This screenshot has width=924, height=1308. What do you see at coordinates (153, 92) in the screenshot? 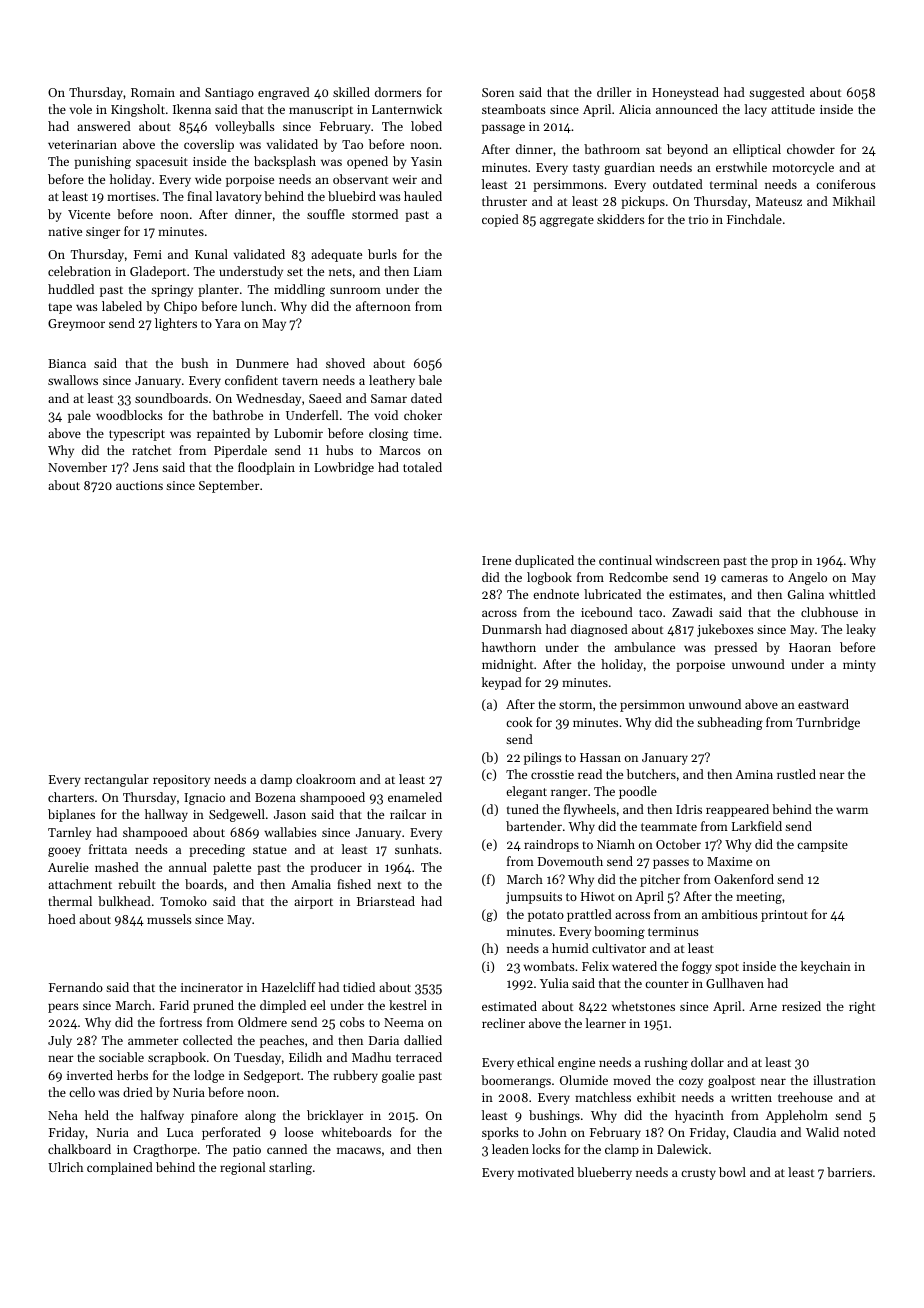
I see `Romain` at bounding box center [153, 92].
